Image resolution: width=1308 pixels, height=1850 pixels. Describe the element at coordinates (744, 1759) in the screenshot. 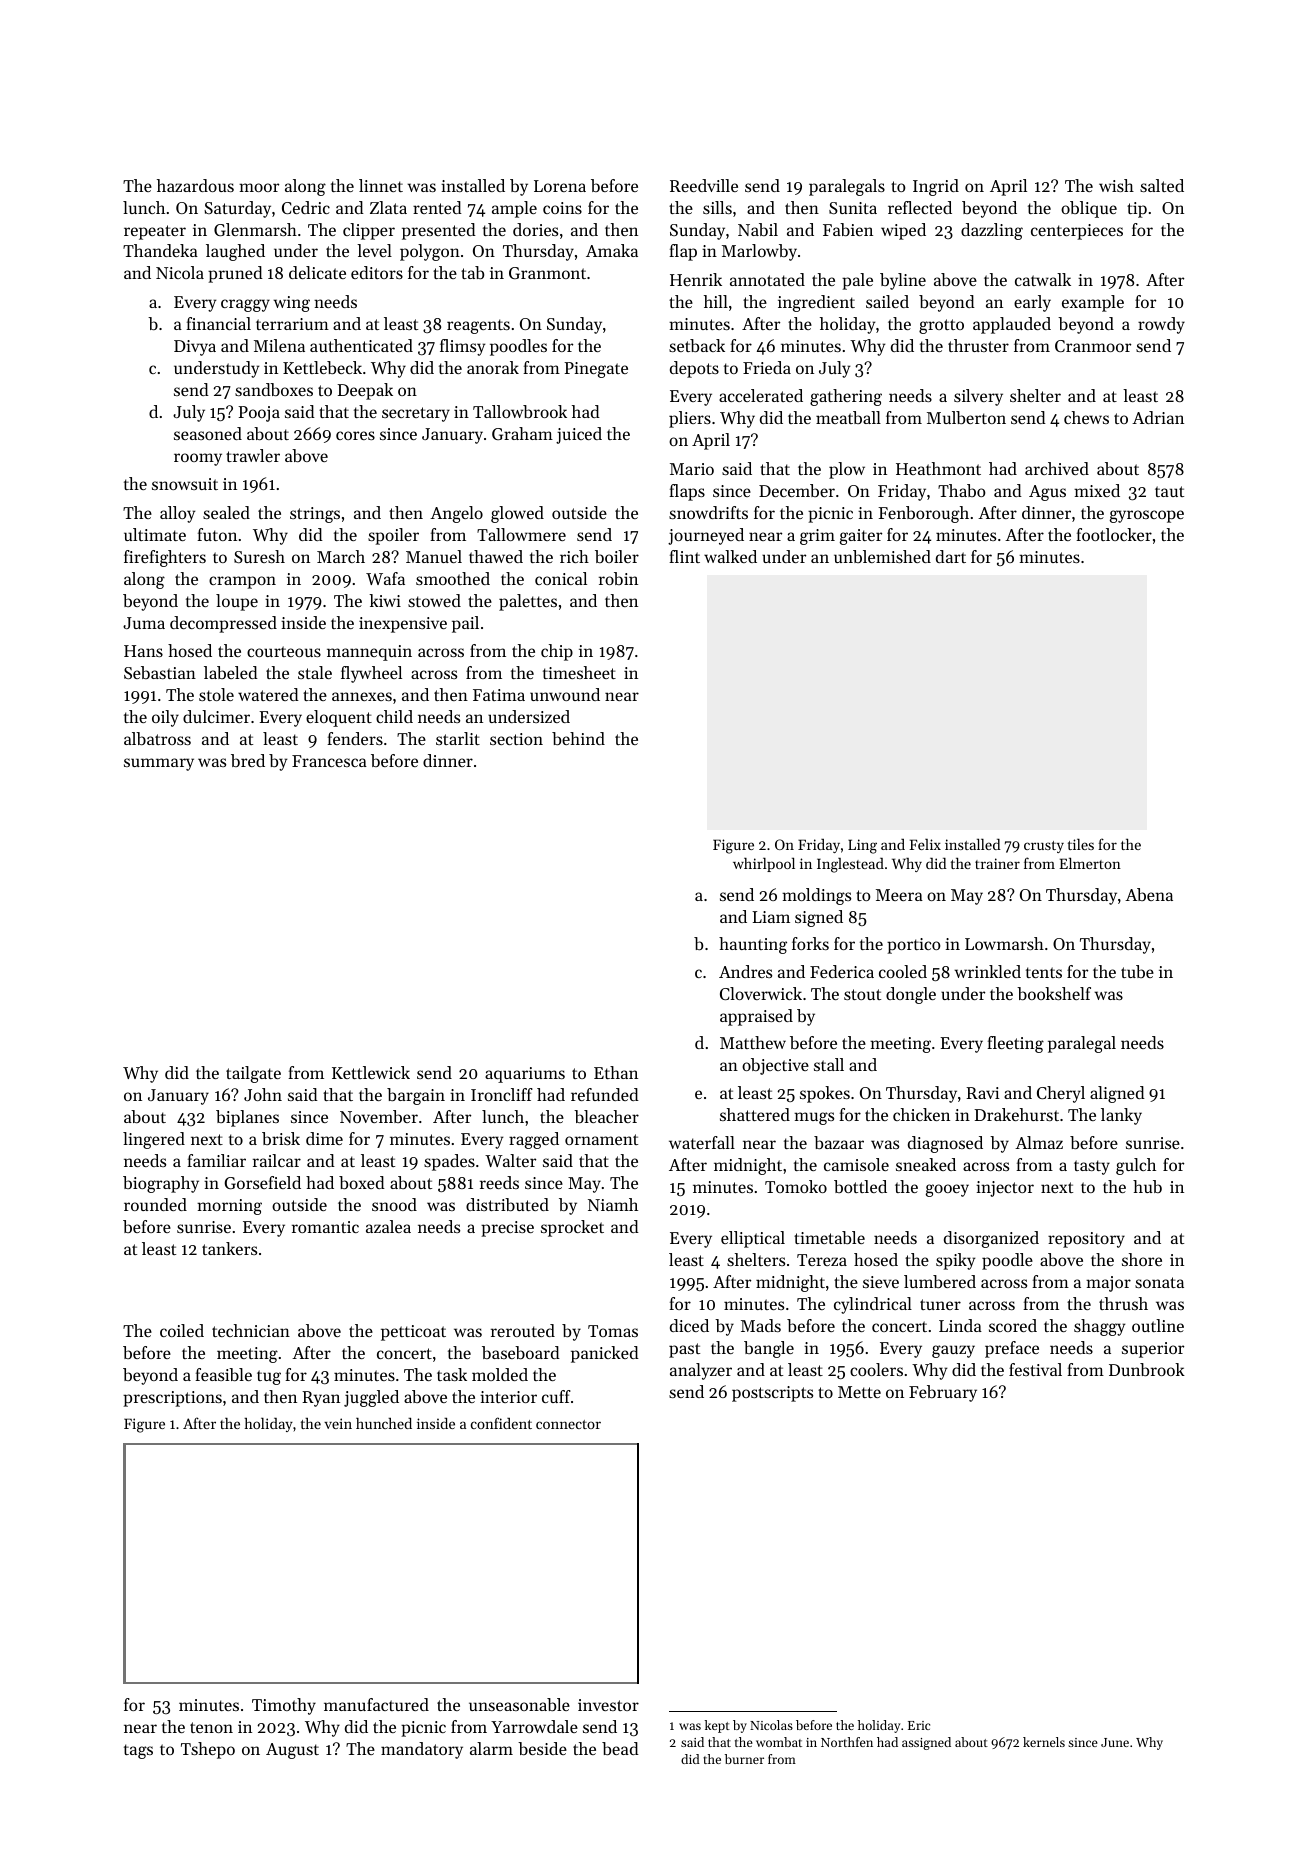

I see `burner` at that location.
